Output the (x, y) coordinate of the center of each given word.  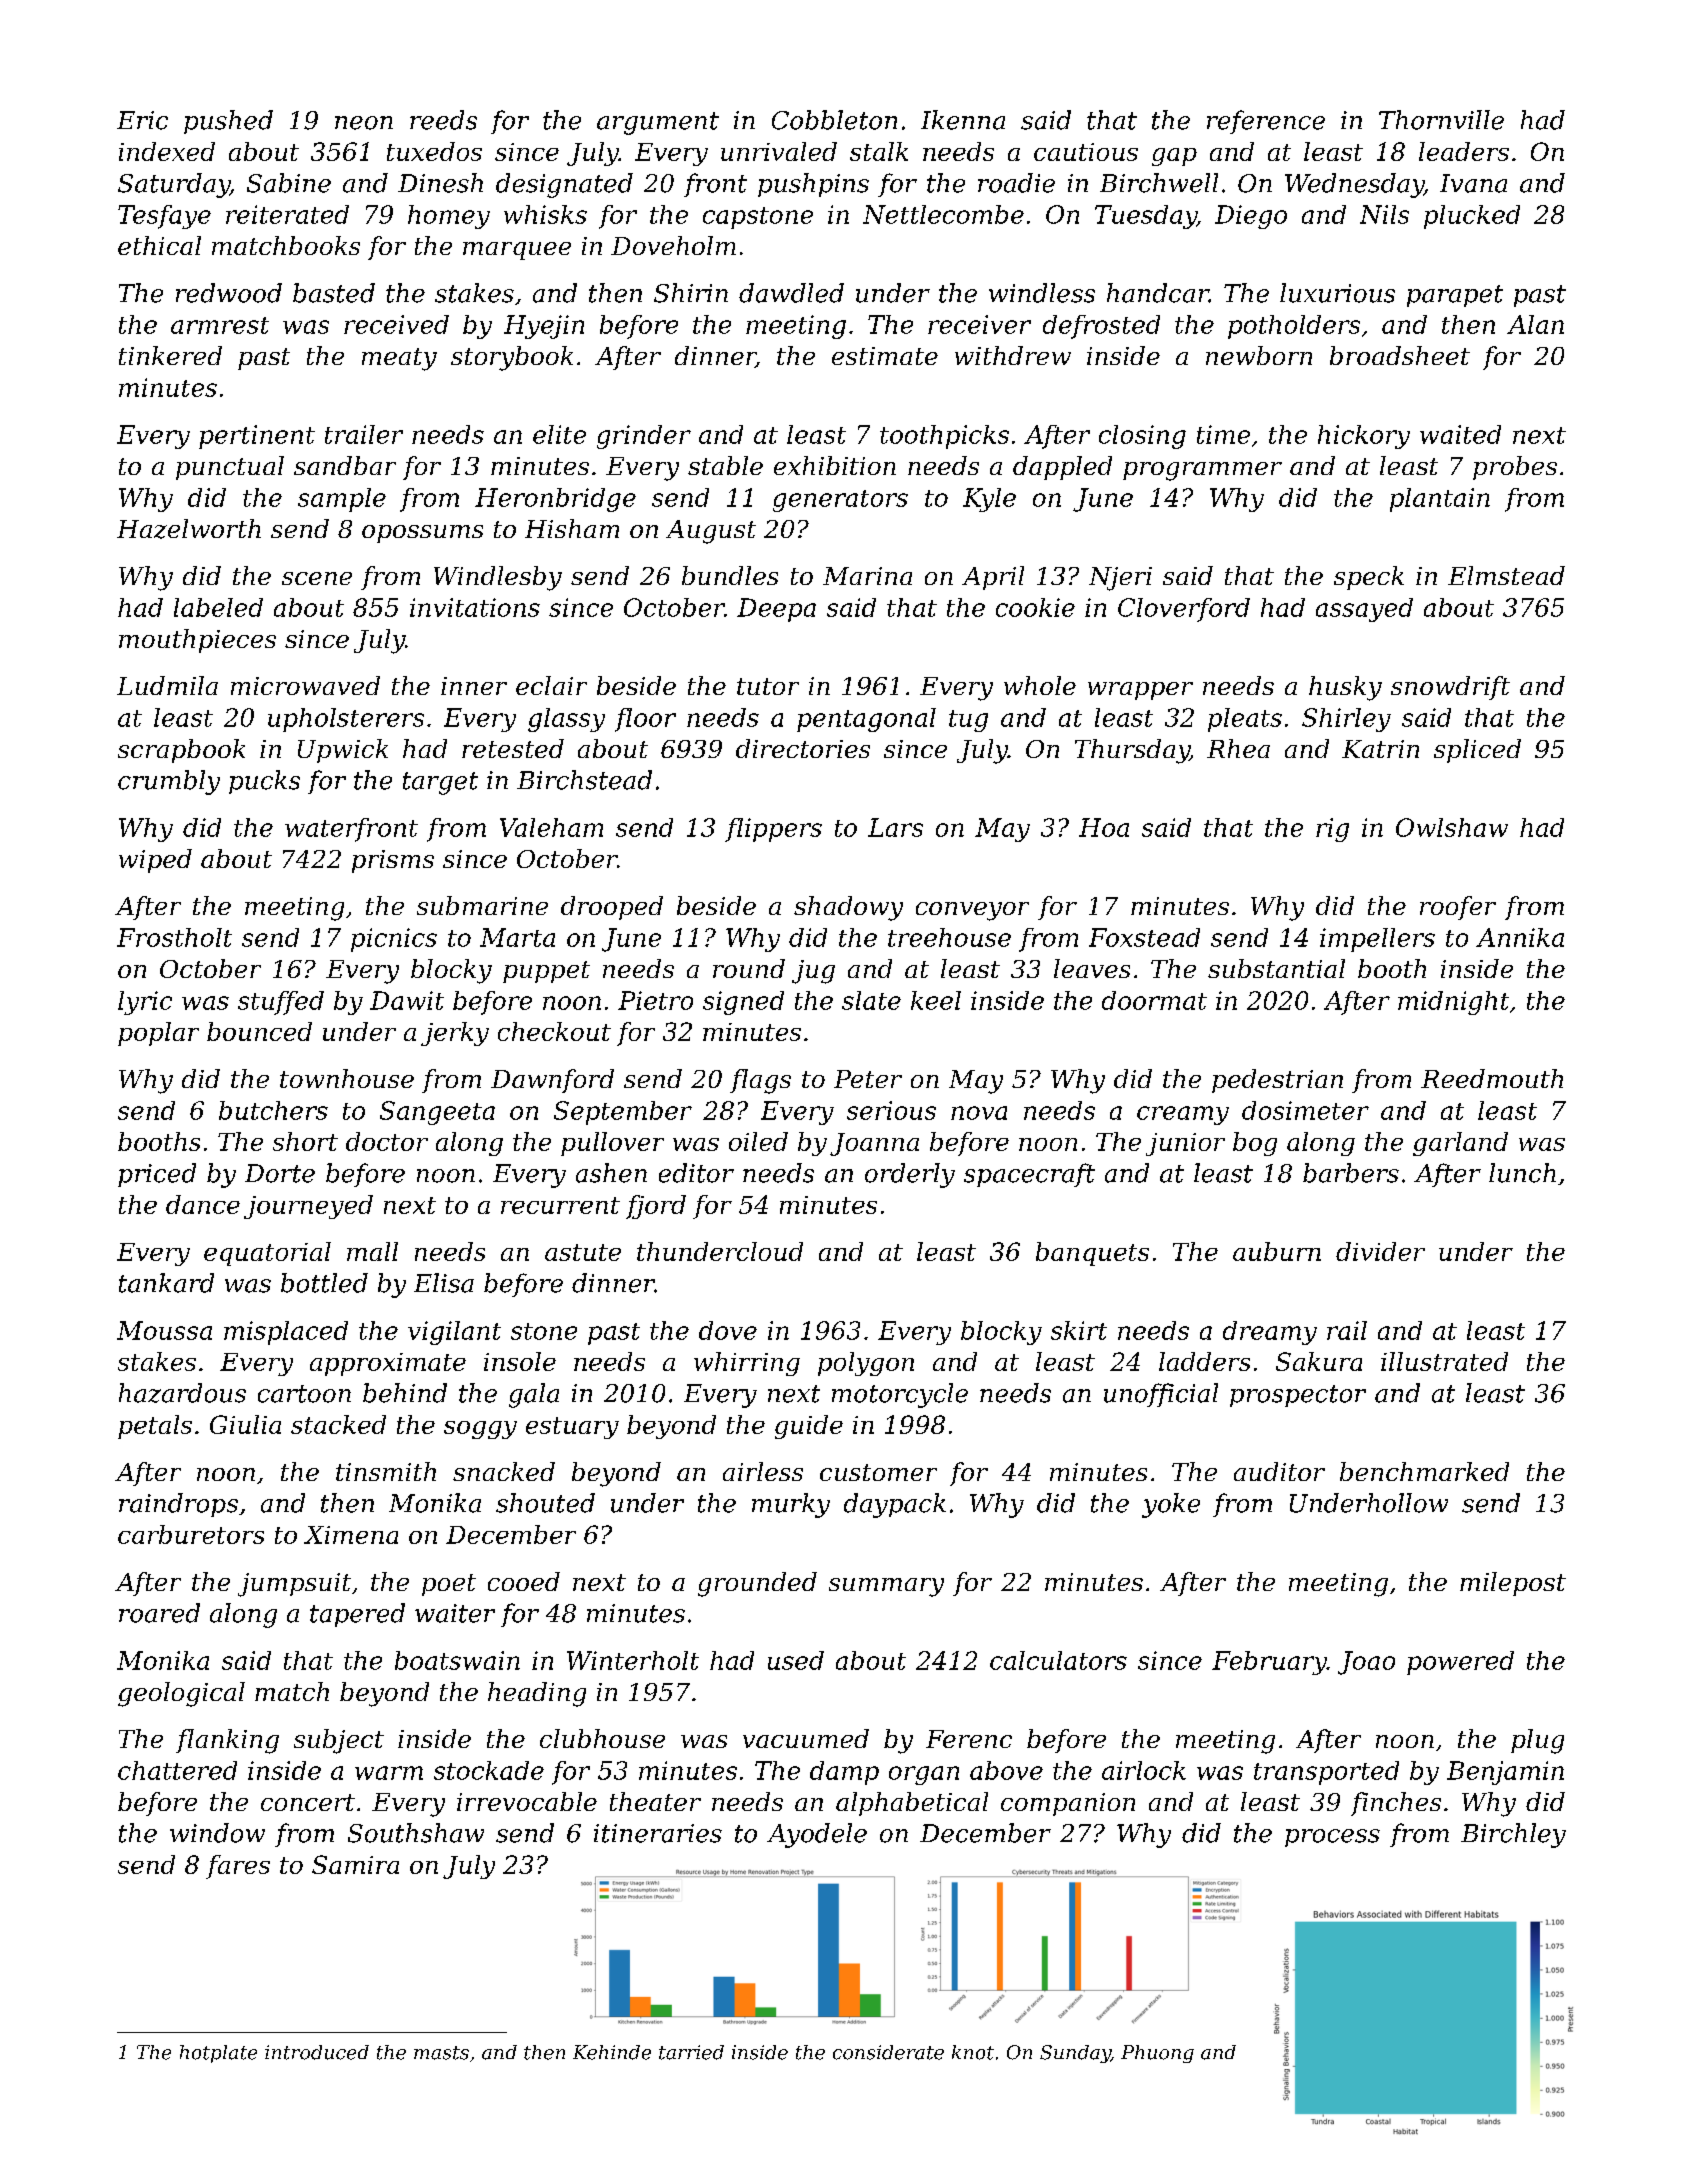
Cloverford (1184, 610)
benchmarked (1424, 1471)
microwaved (305, 685)
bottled (324, 1283)
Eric (142, 120)
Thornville (1441, 120)
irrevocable (527, 1801)
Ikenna (963, 120)
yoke (1171, 1505)
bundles (730, 575)
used (796, 1660)
